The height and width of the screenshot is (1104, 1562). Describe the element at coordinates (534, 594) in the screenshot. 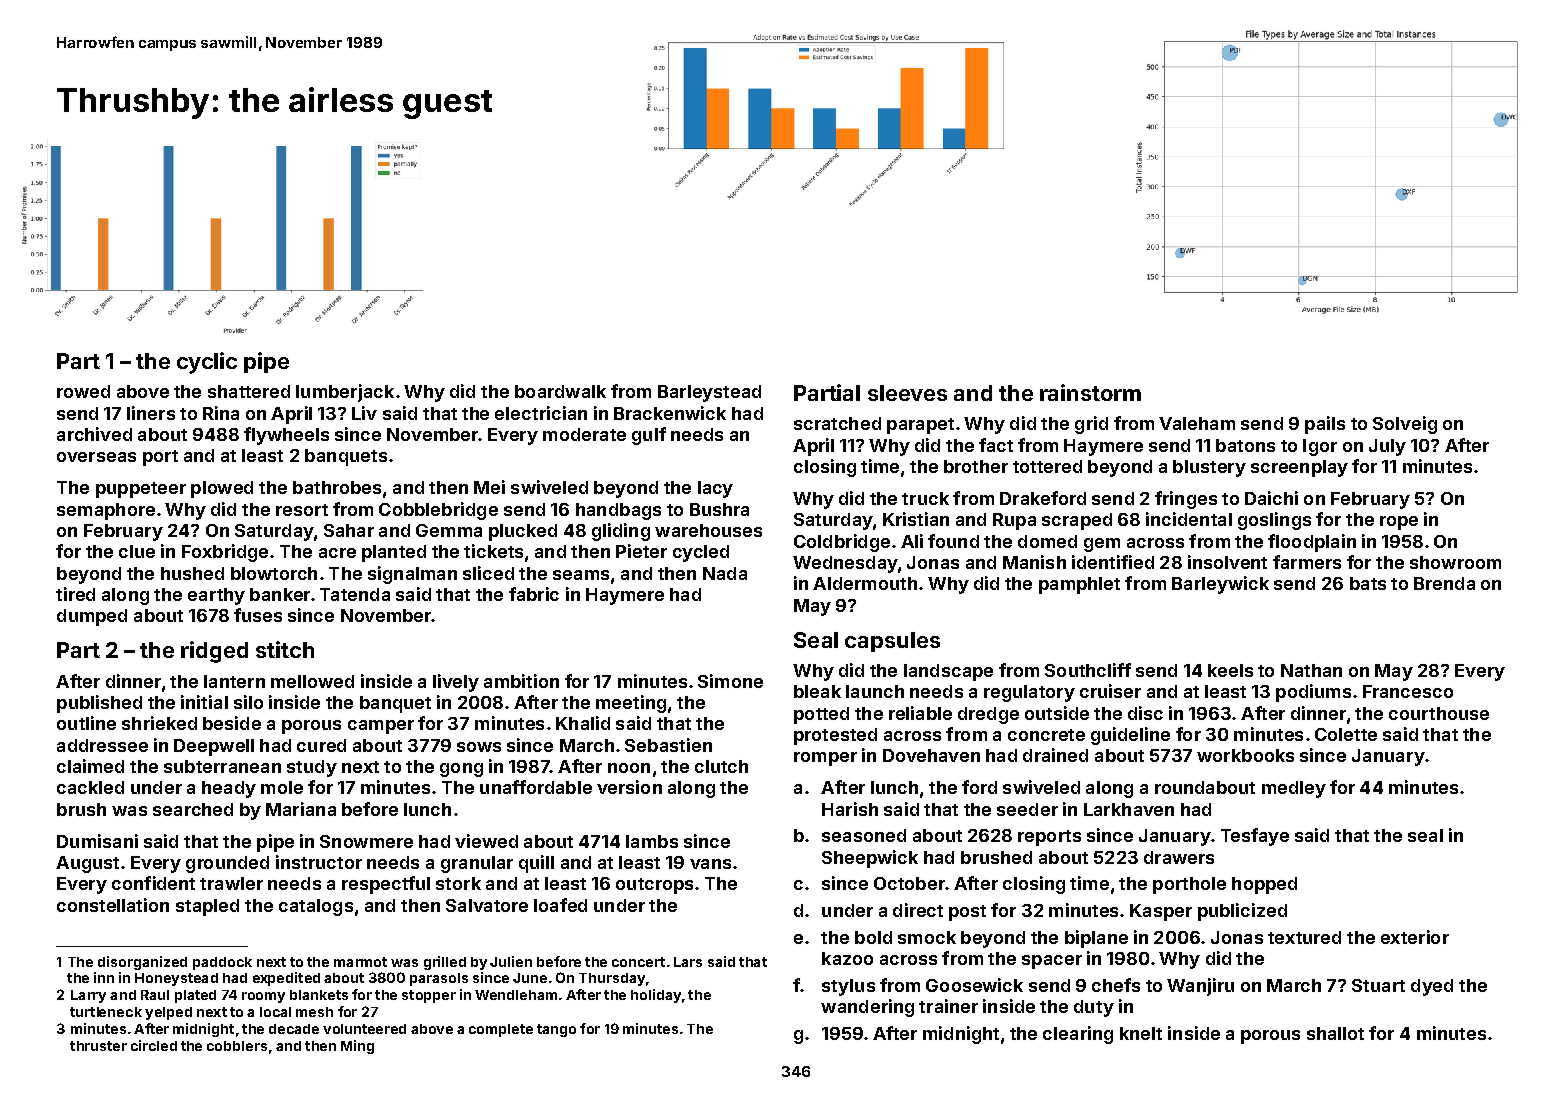

I see `fabric` at that location.
